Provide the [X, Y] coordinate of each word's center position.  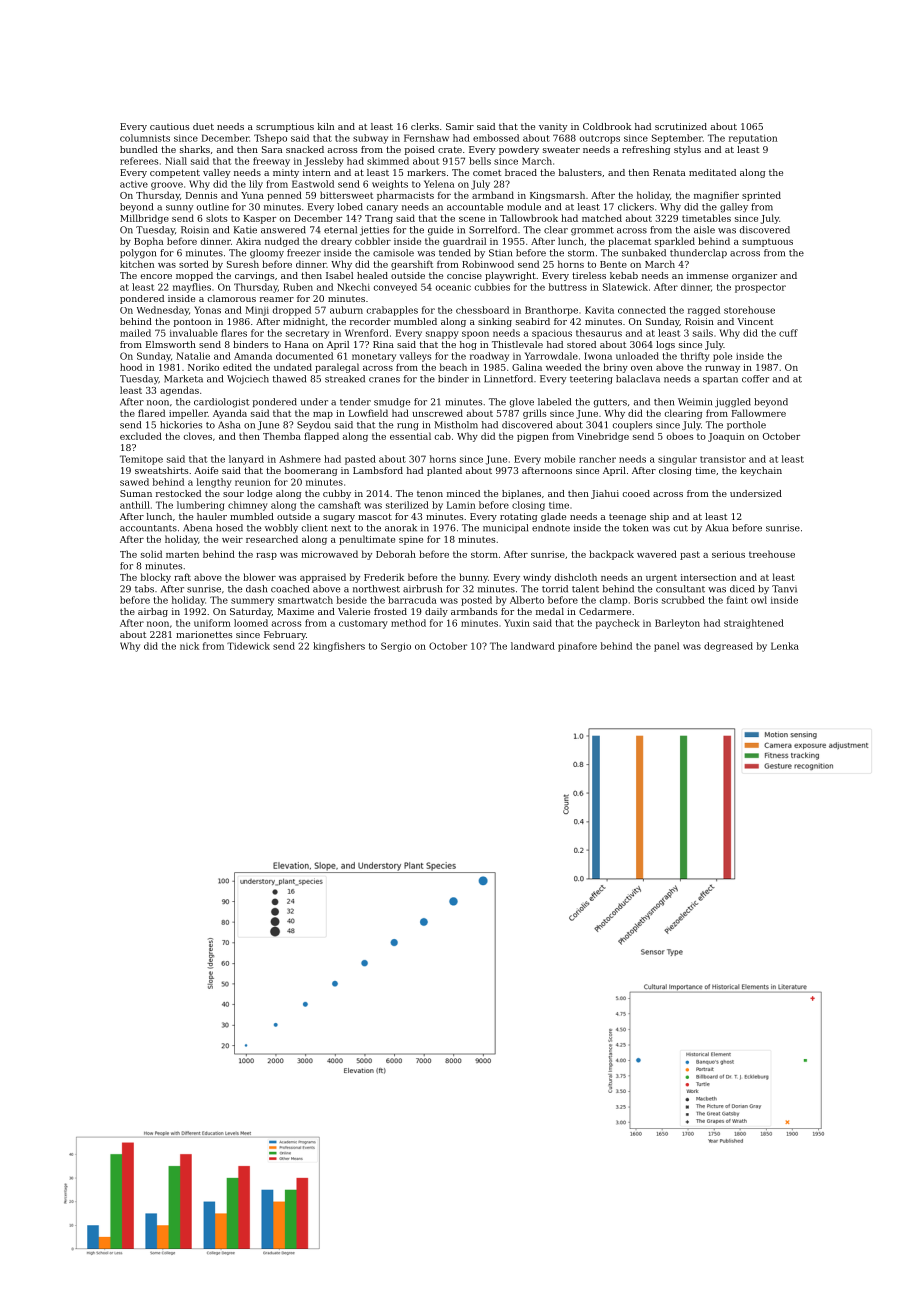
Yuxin [517, 623]
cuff [788, 333]
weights [390, 185]
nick [189, 646]
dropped [292, 311]
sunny [179, 209]
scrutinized [681, 126]
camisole [393, 253]
